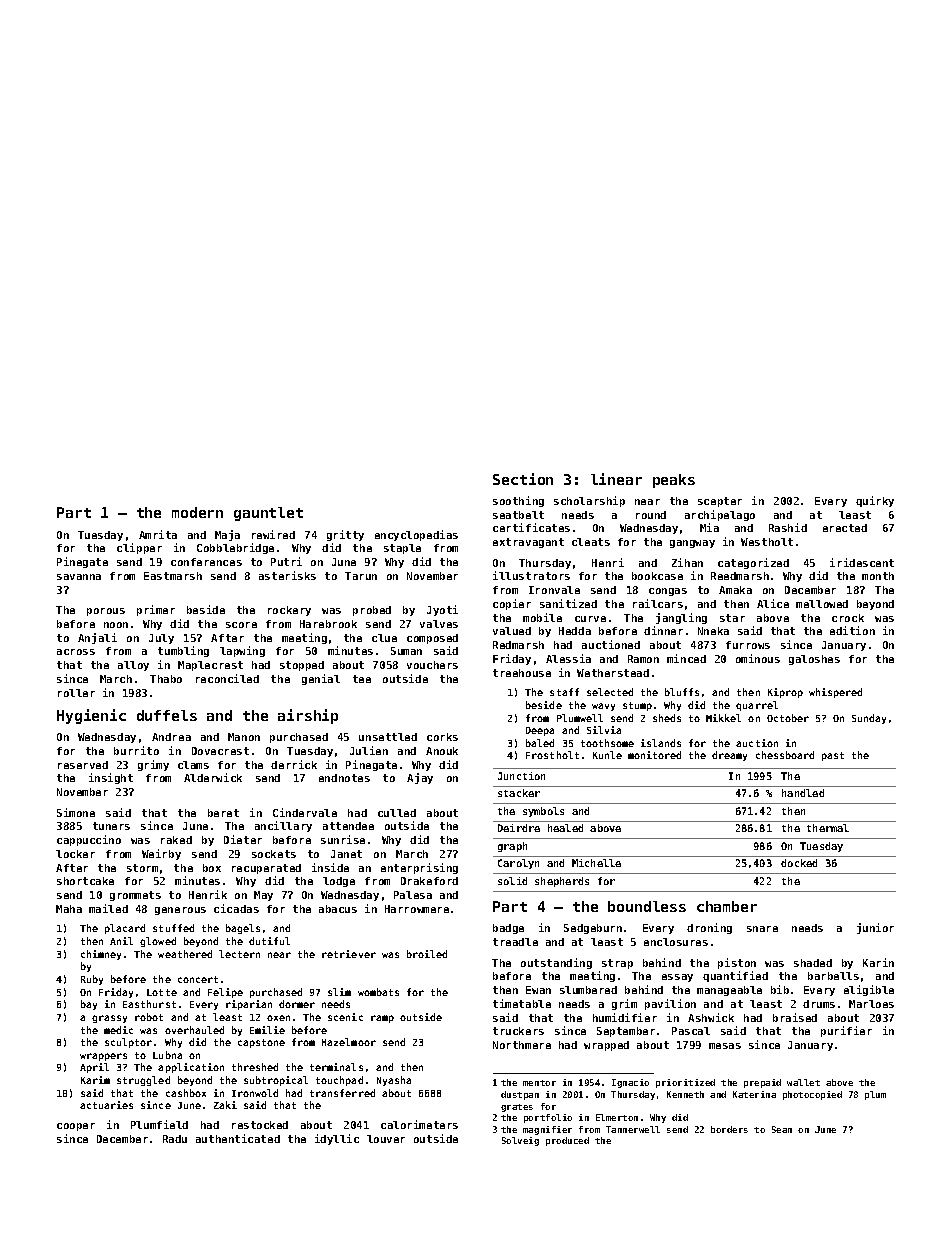  Describe the element at coordinates (862, 562) in the page. I see `iridescent` at that location.
